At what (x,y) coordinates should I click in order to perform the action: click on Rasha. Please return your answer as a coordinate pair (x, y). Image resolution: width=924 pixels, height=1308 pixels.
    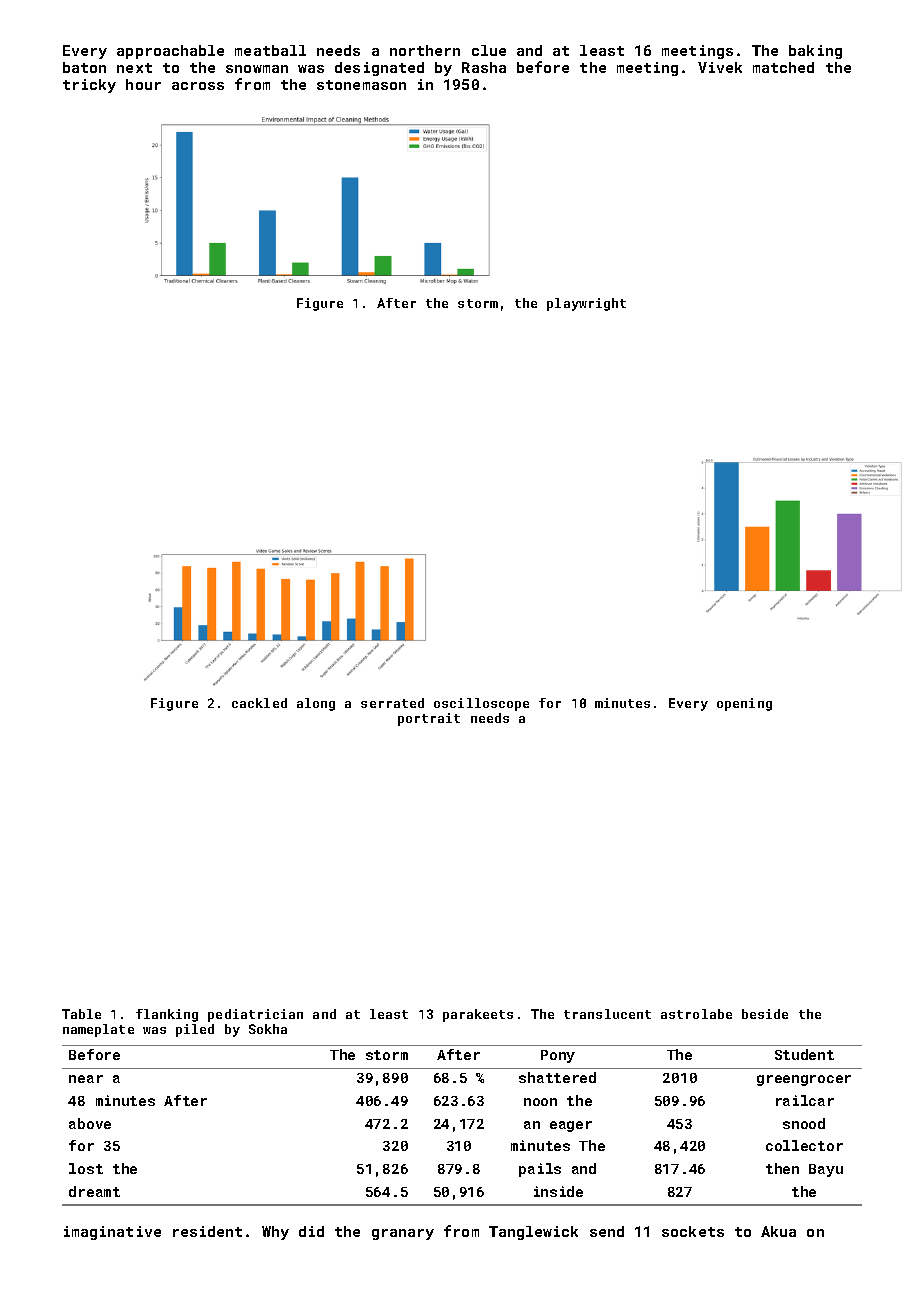
    Looking at the image, I should click on (484, 67).
